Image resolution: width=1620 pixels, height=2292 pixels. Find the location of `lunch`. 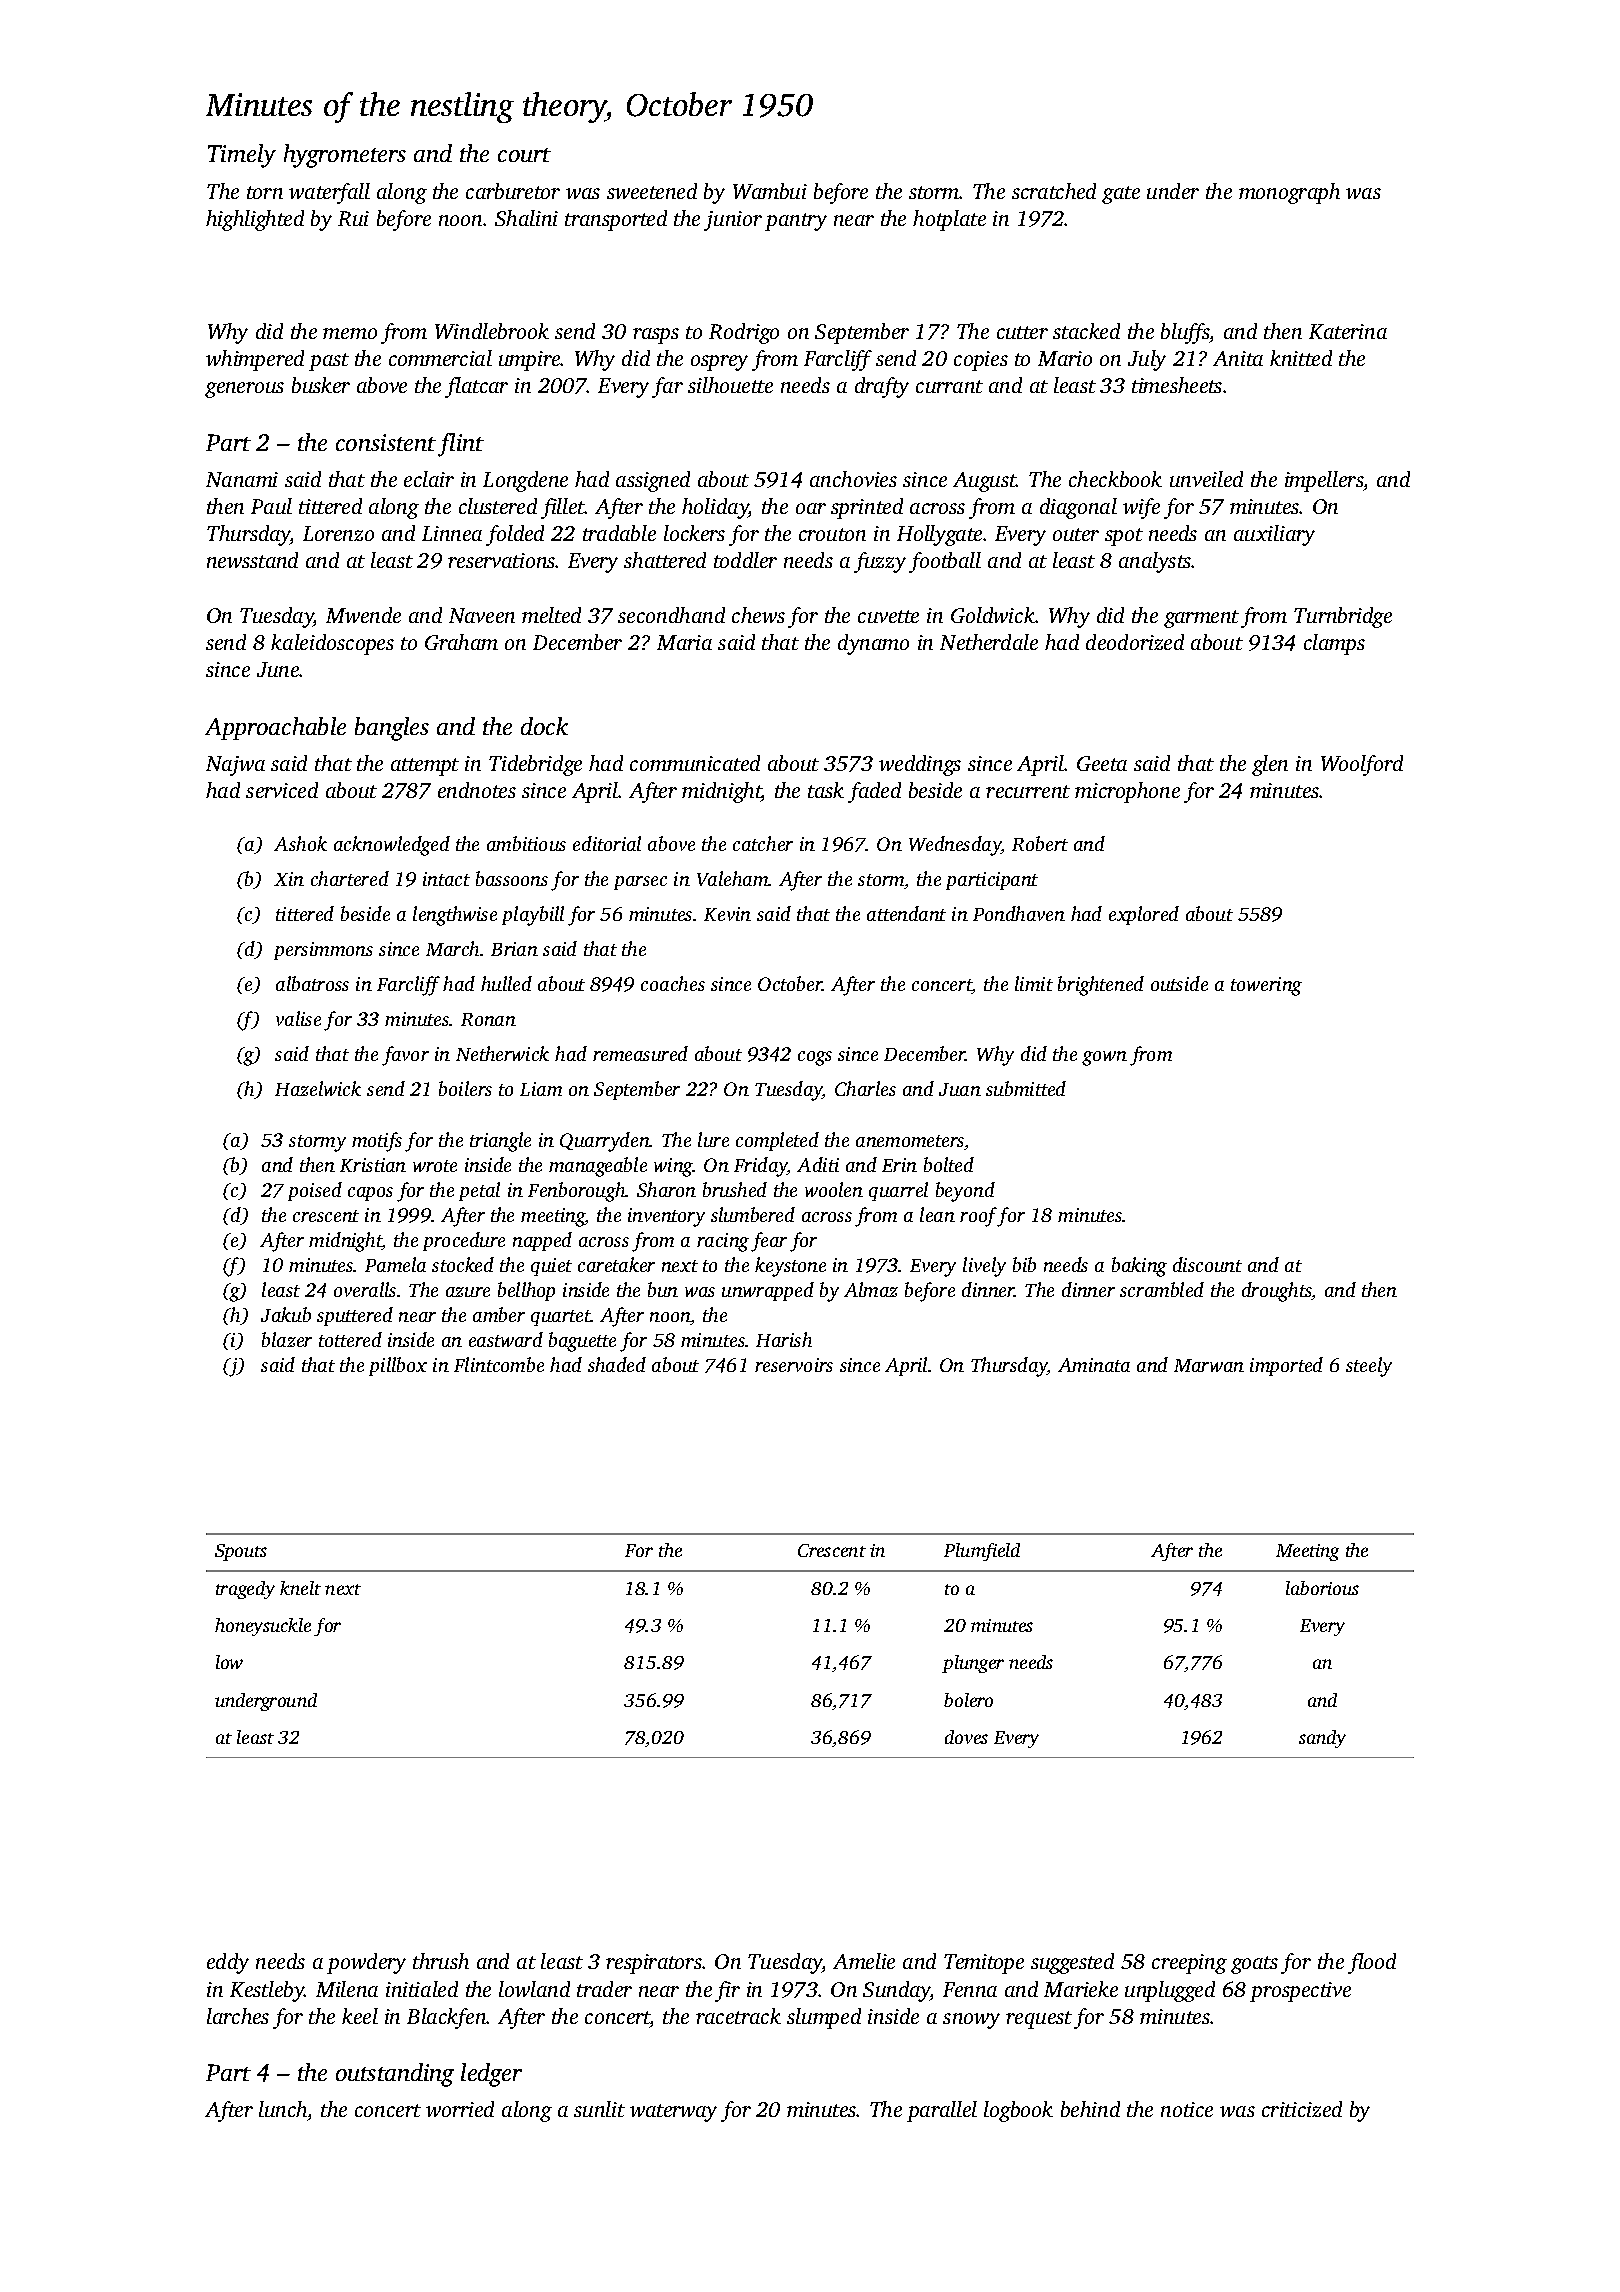

lunch is located at coordinates (283, 2111).
